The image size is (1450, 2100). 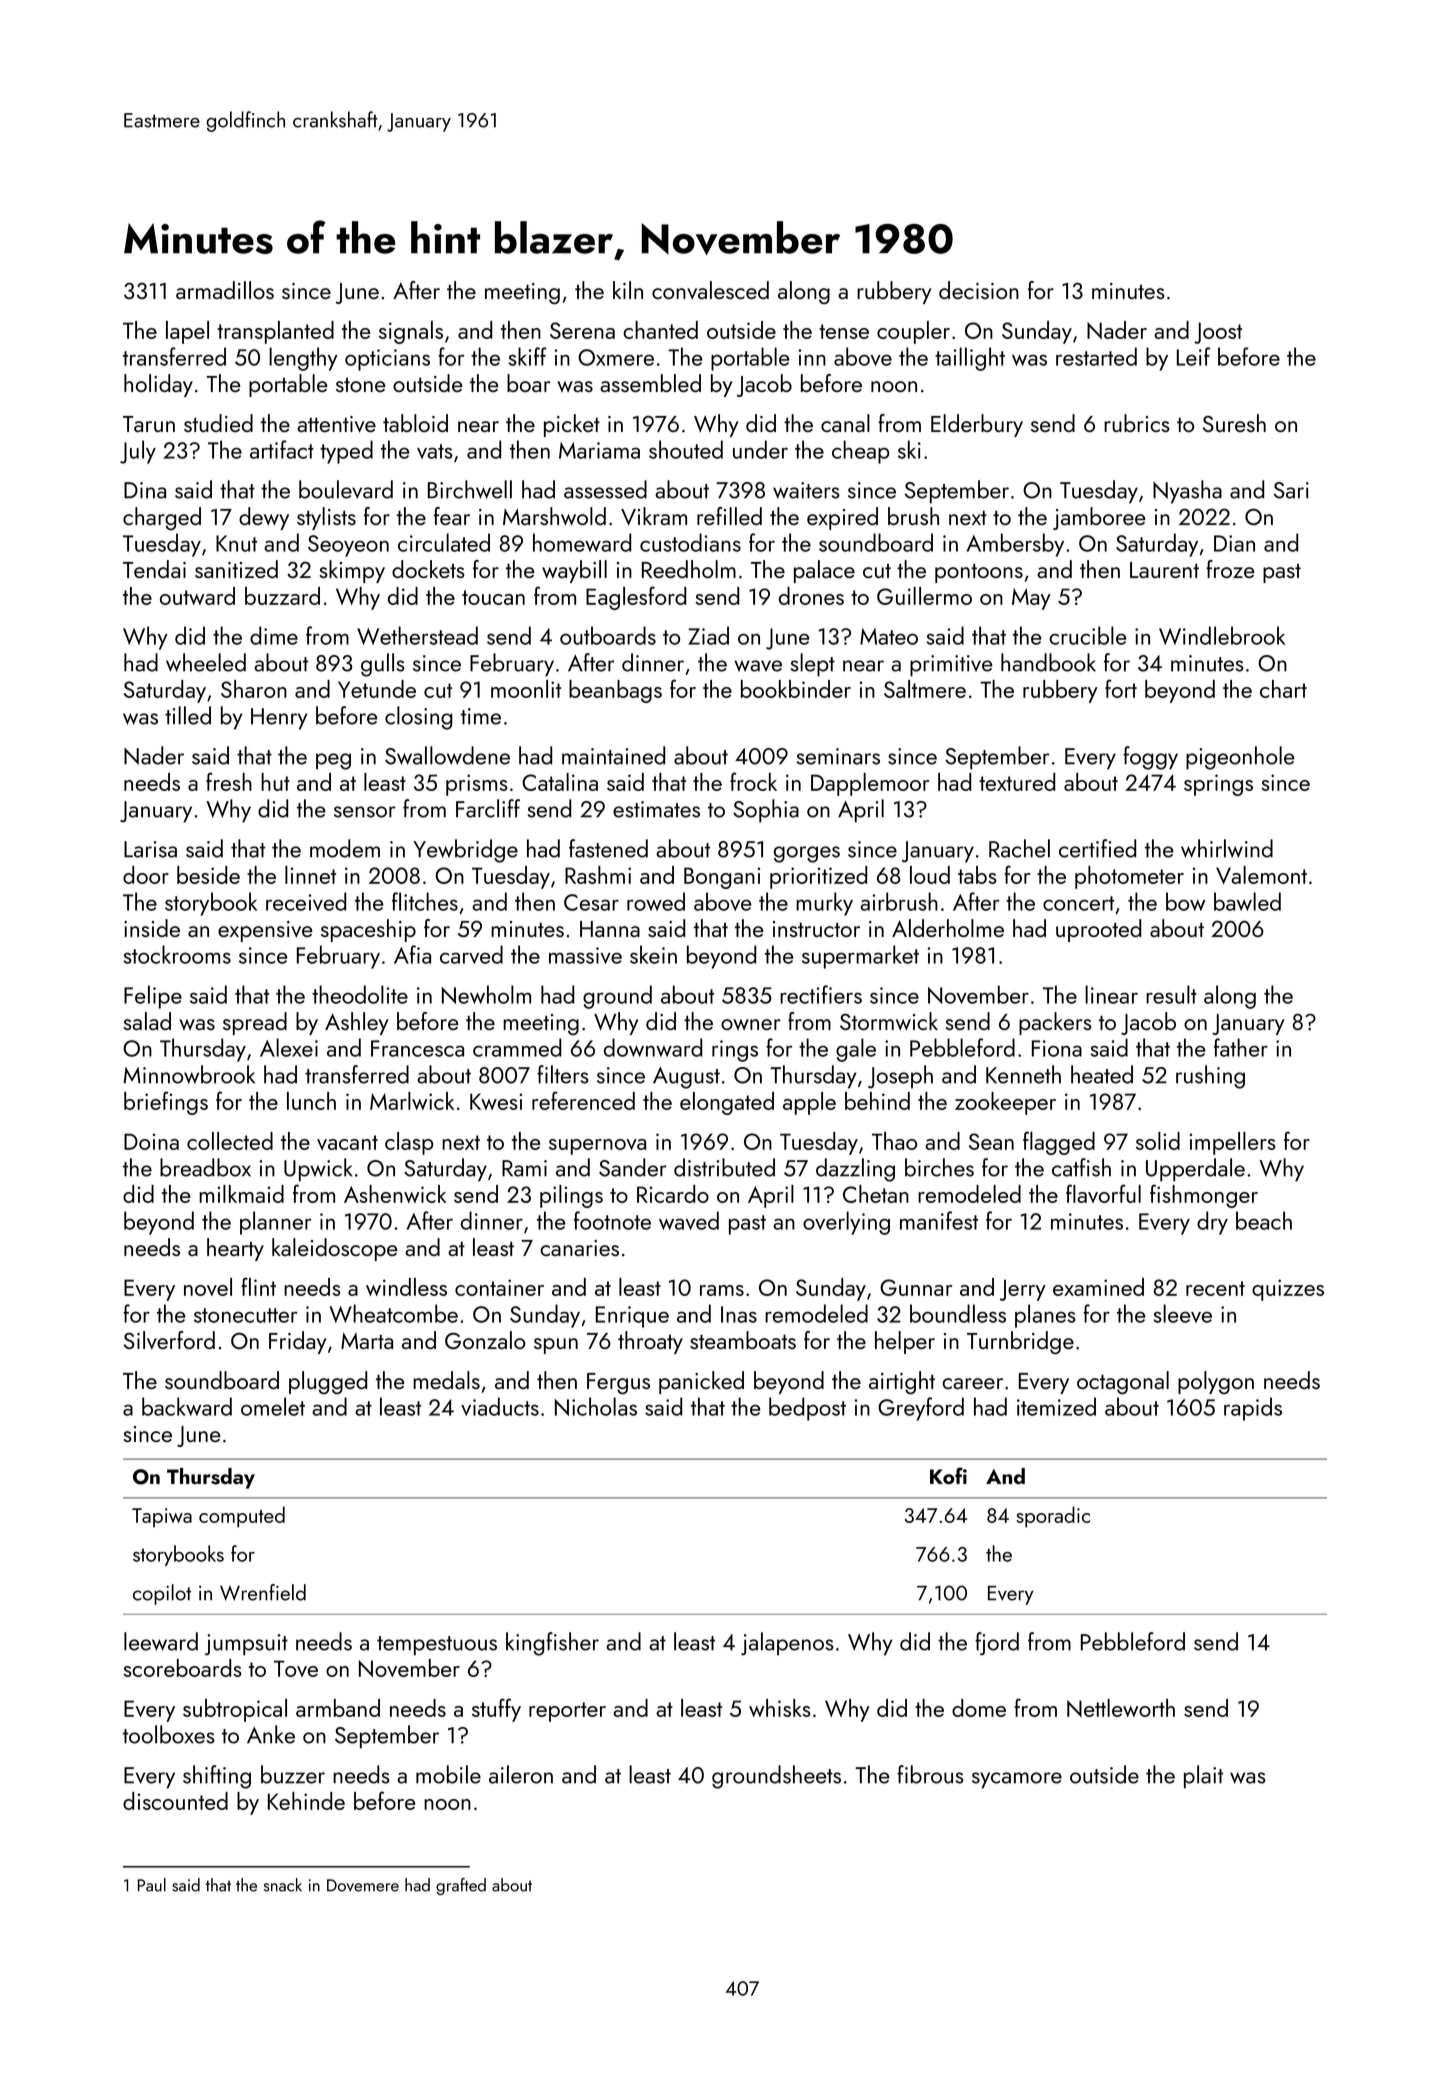 What do you see at coordinates (146, 875) in the screenshot?
I see `door` at bounding box center [146, 875].
